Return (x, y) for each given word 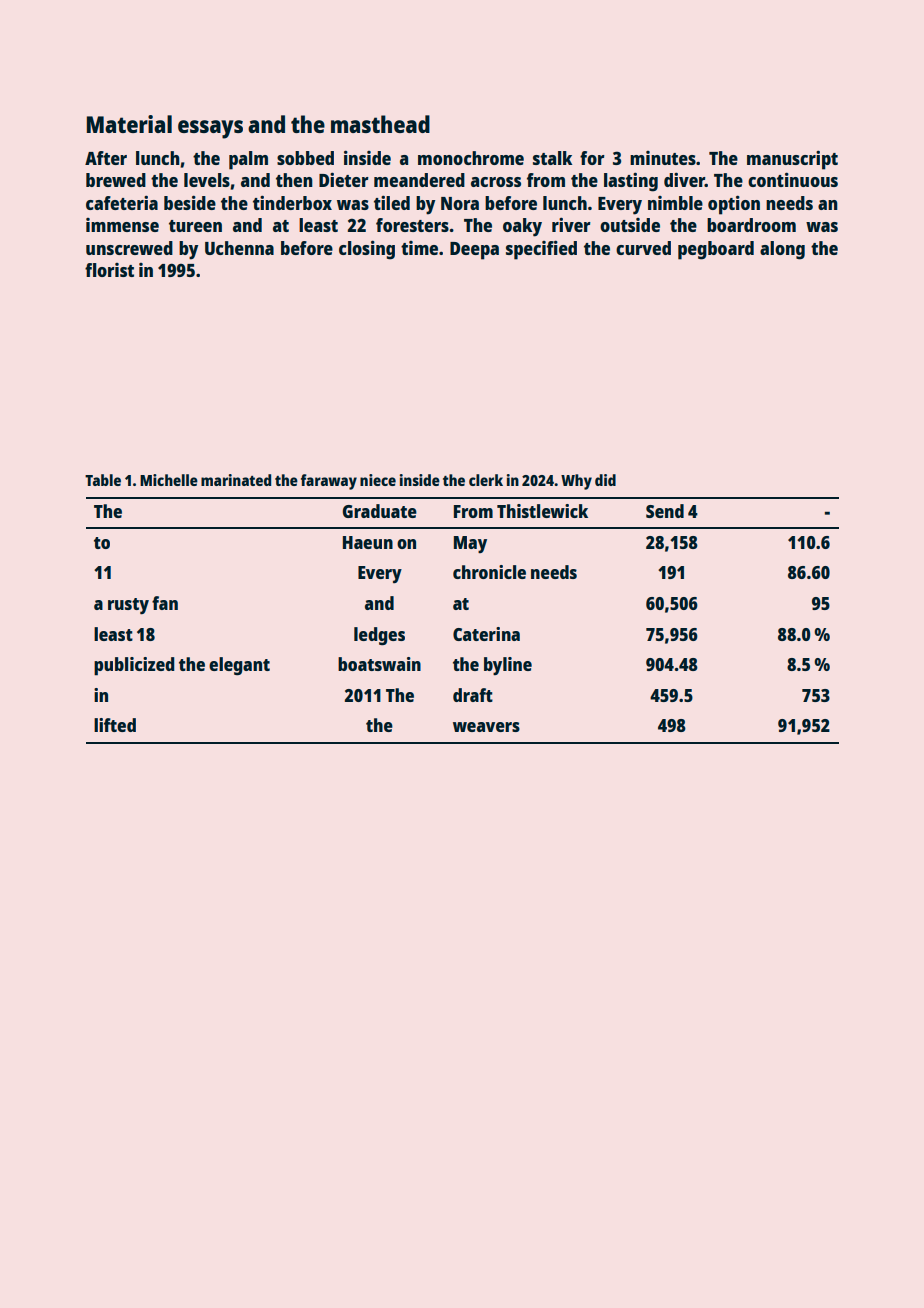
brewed (116, 180)
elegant (239, 666)
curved (643, 248)
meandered (419, 180)
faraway (329, 482)
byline (508, 666)
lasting (631, 182)
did (605, 480)
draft (473, 695)
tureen (195, 226)
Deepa (474, 251)
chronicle (489, 572)
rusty (128, 606)
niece (378, 480)
